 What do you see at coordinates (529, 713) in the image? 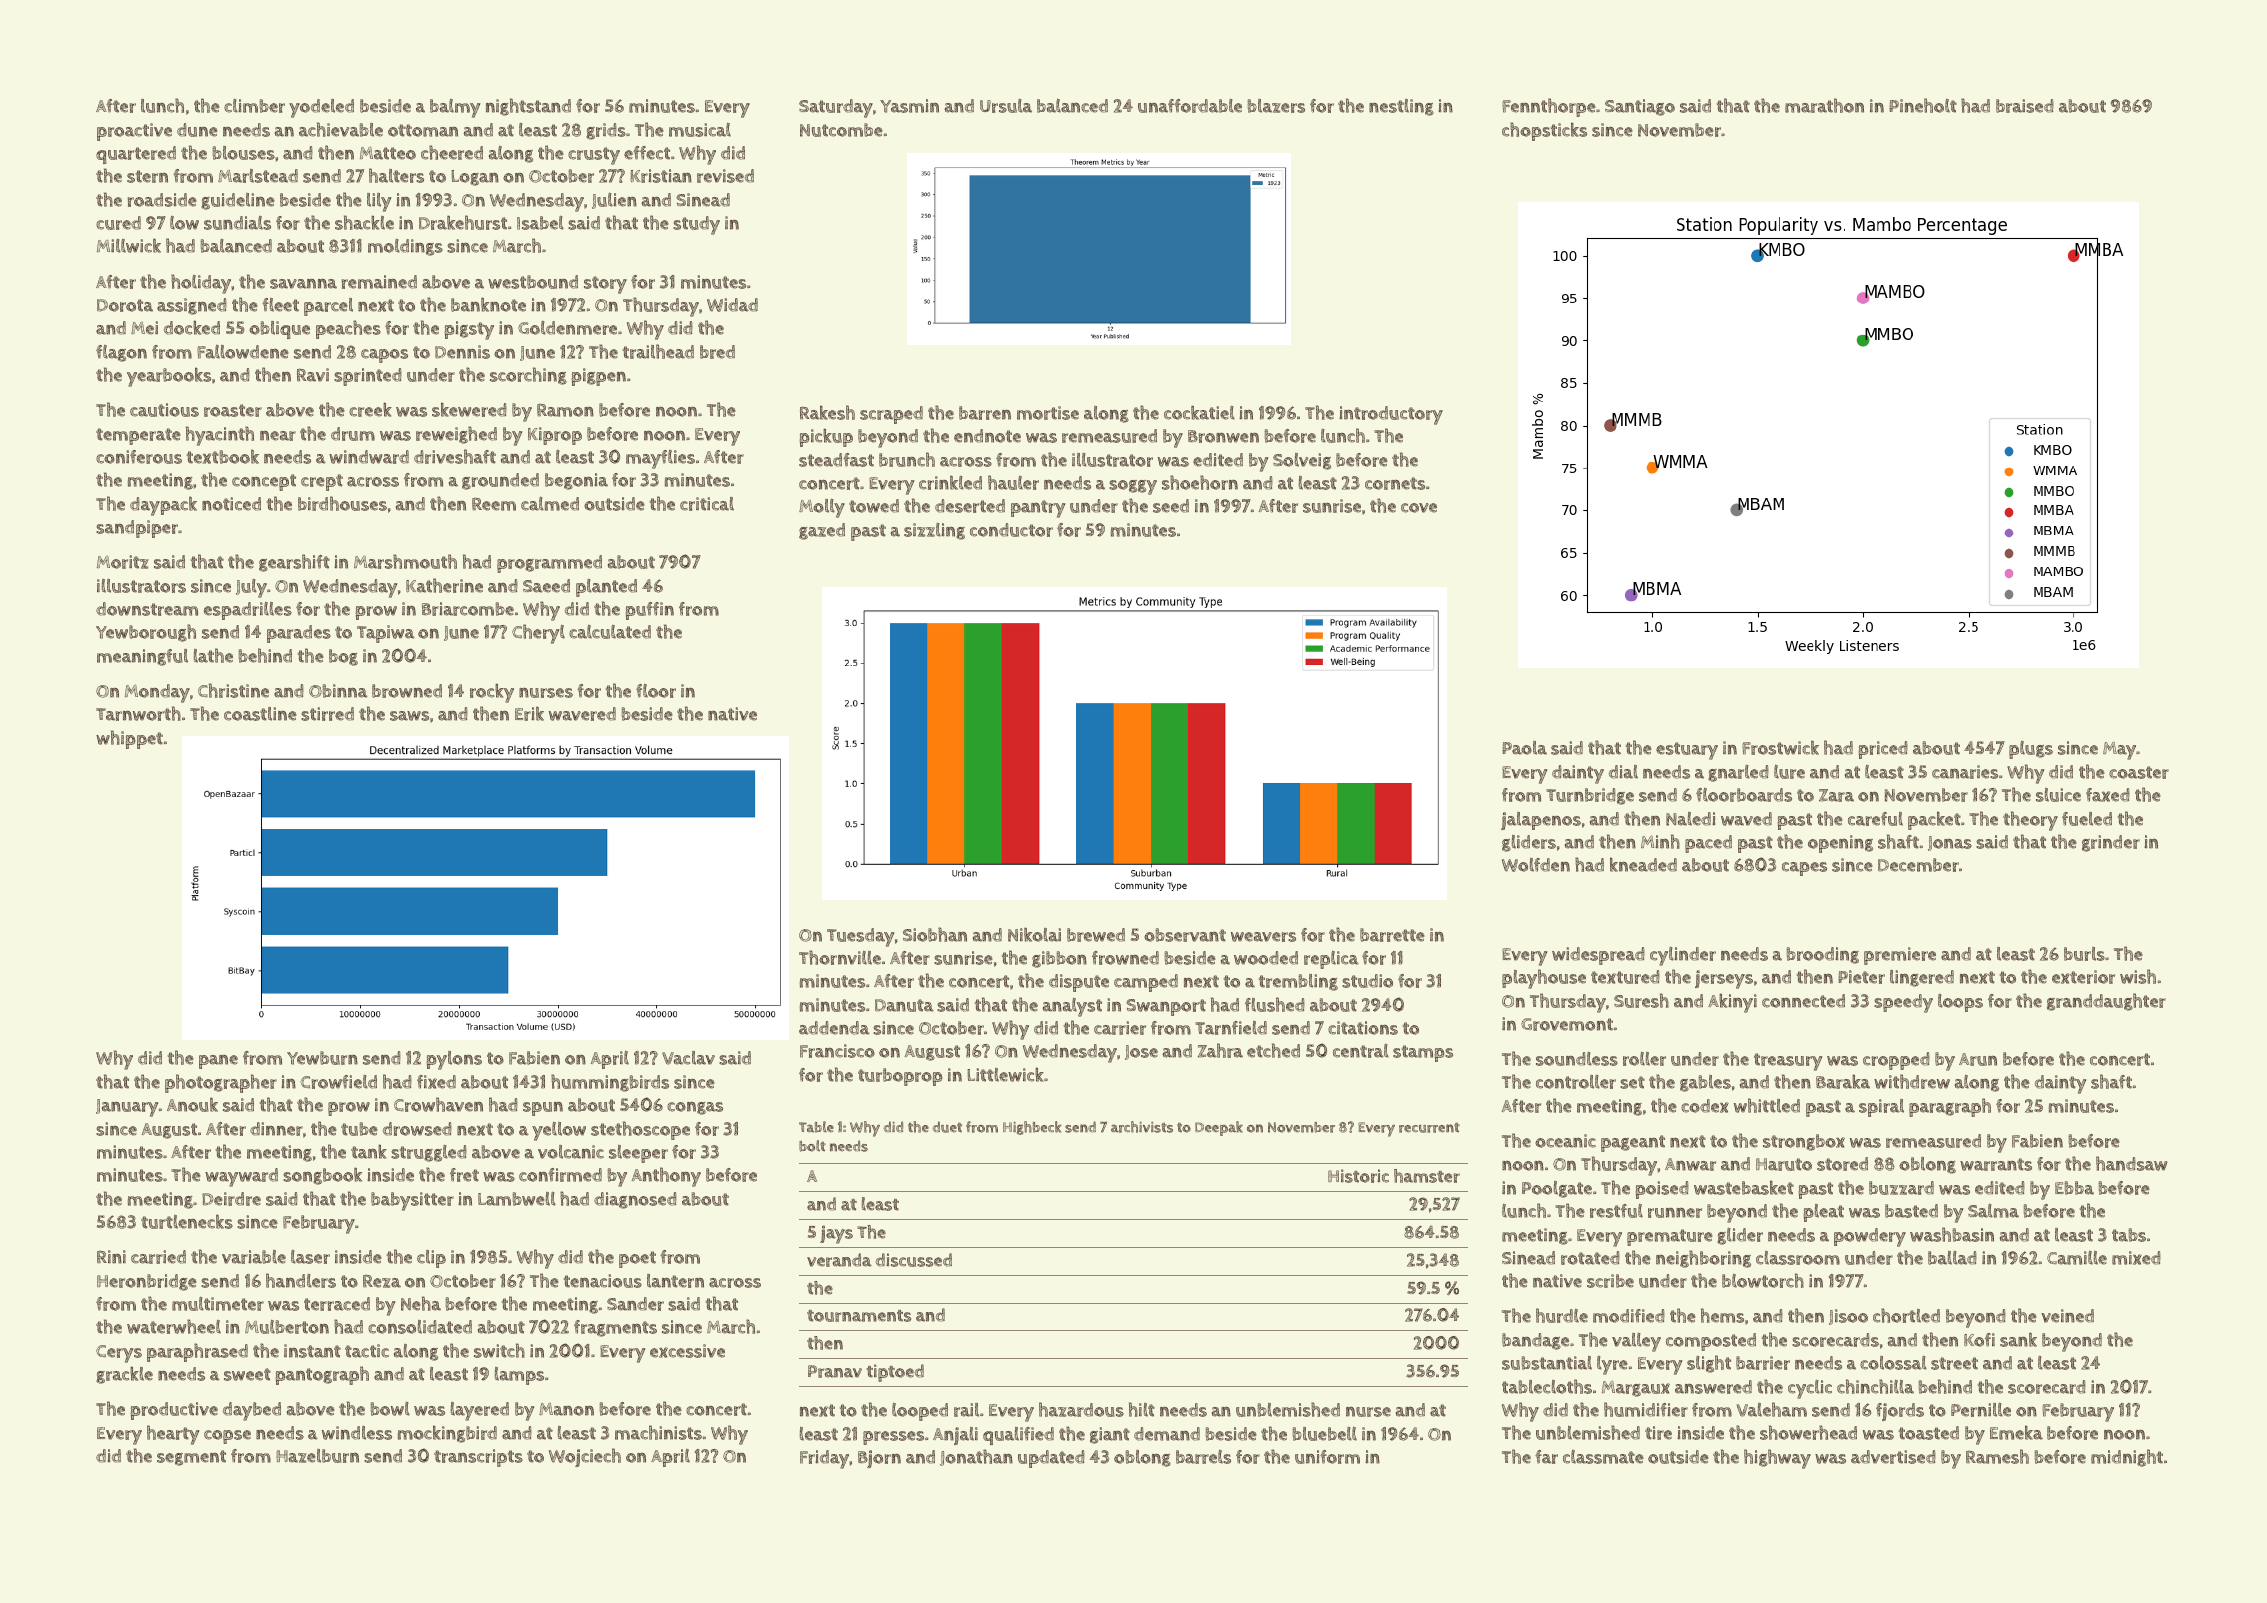
I see `Erik` at bounding box center [529, 713].
